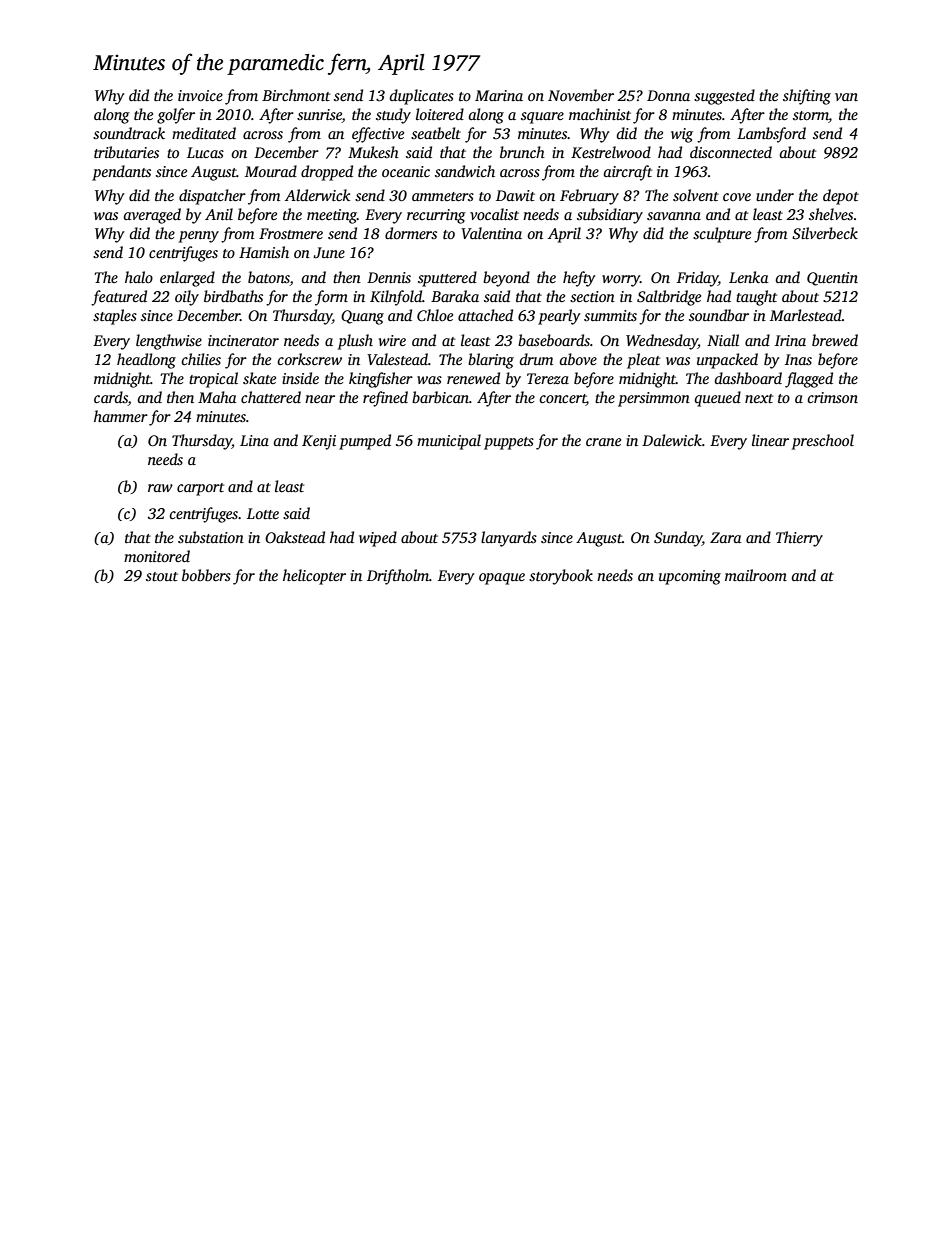 The height and width of the document is (1233, 952). I want to click on stout, so click(162, 576).
